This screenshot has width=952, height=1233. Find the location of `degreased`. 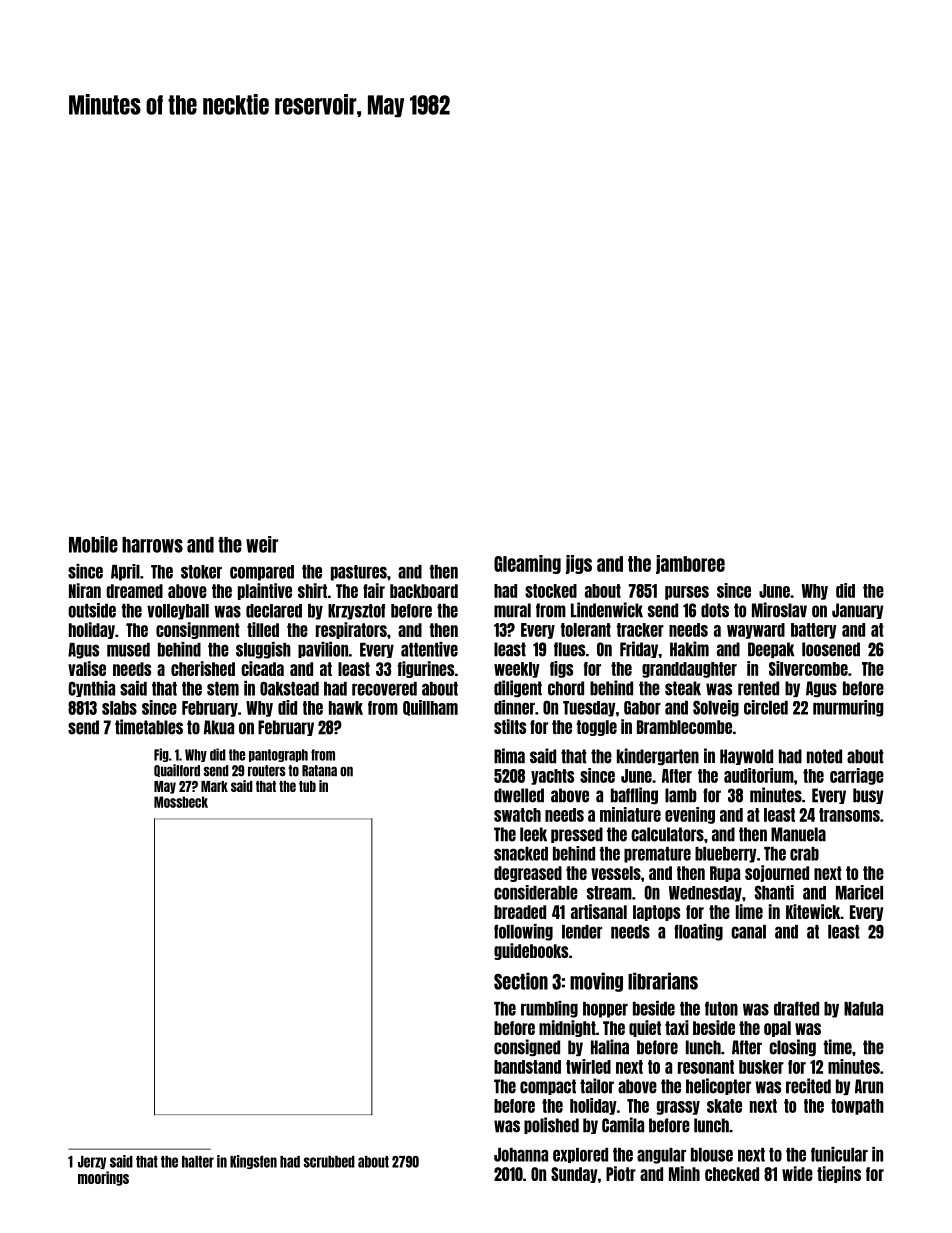

degreased is located at coordinates (528, 874).
